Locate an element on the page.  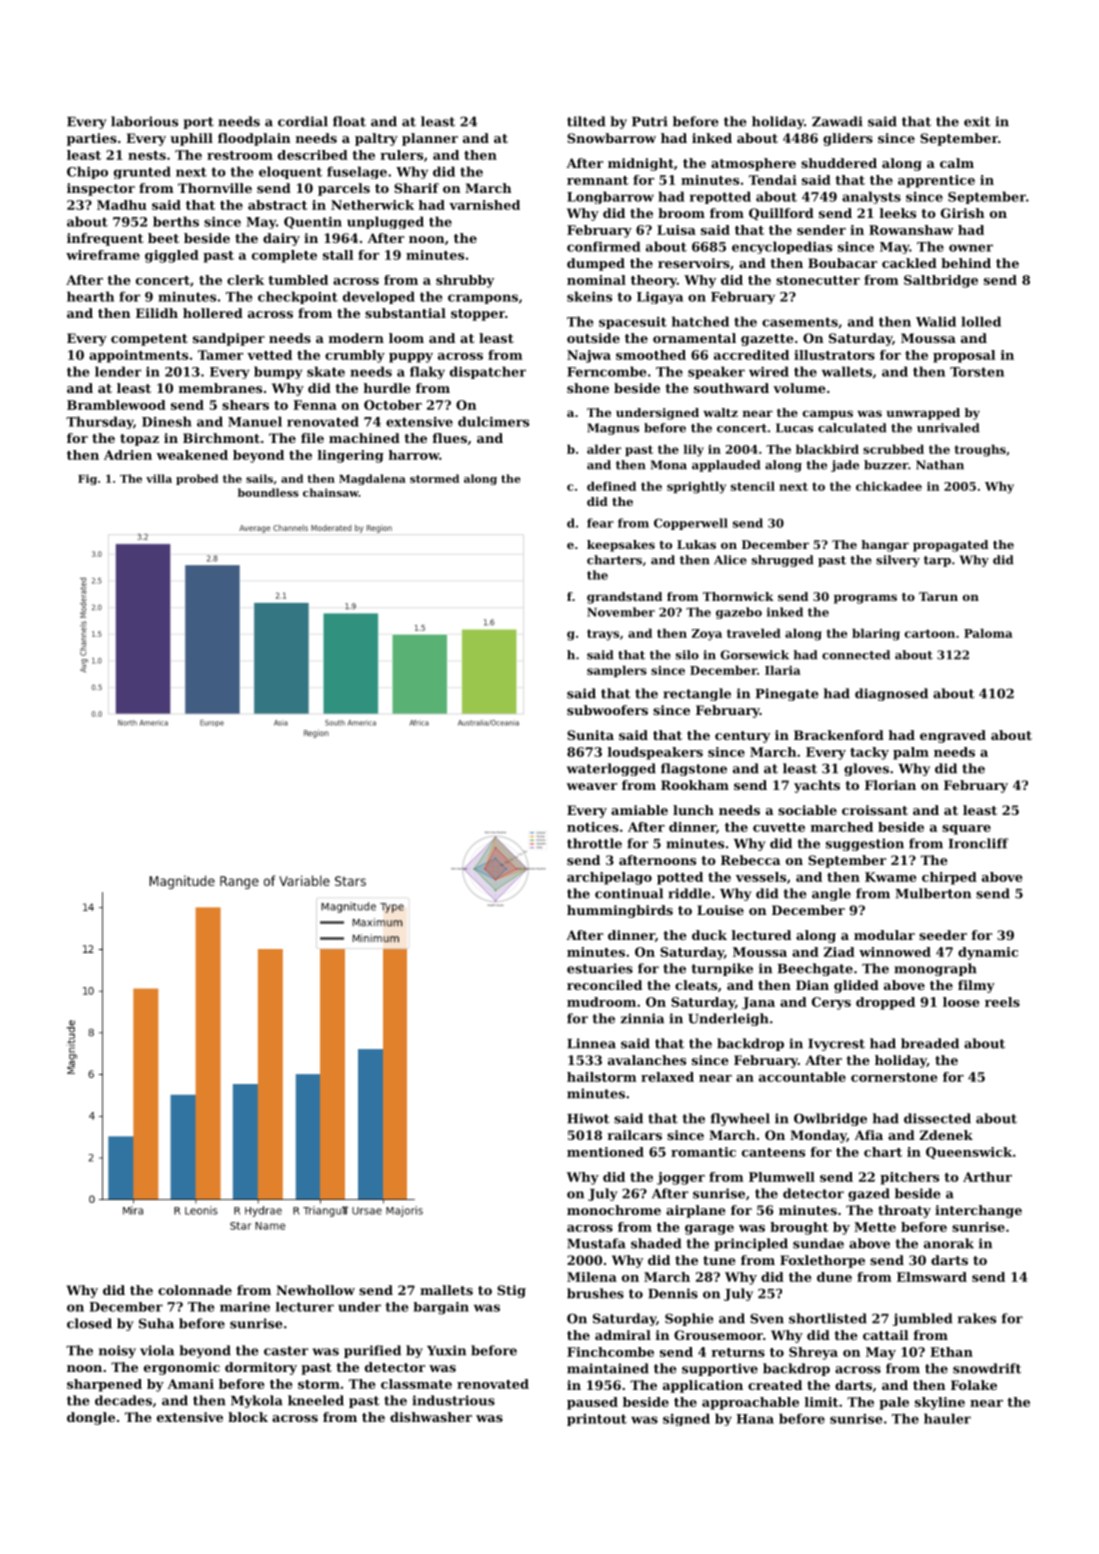
troughs is located at coordinates (980, 450).
